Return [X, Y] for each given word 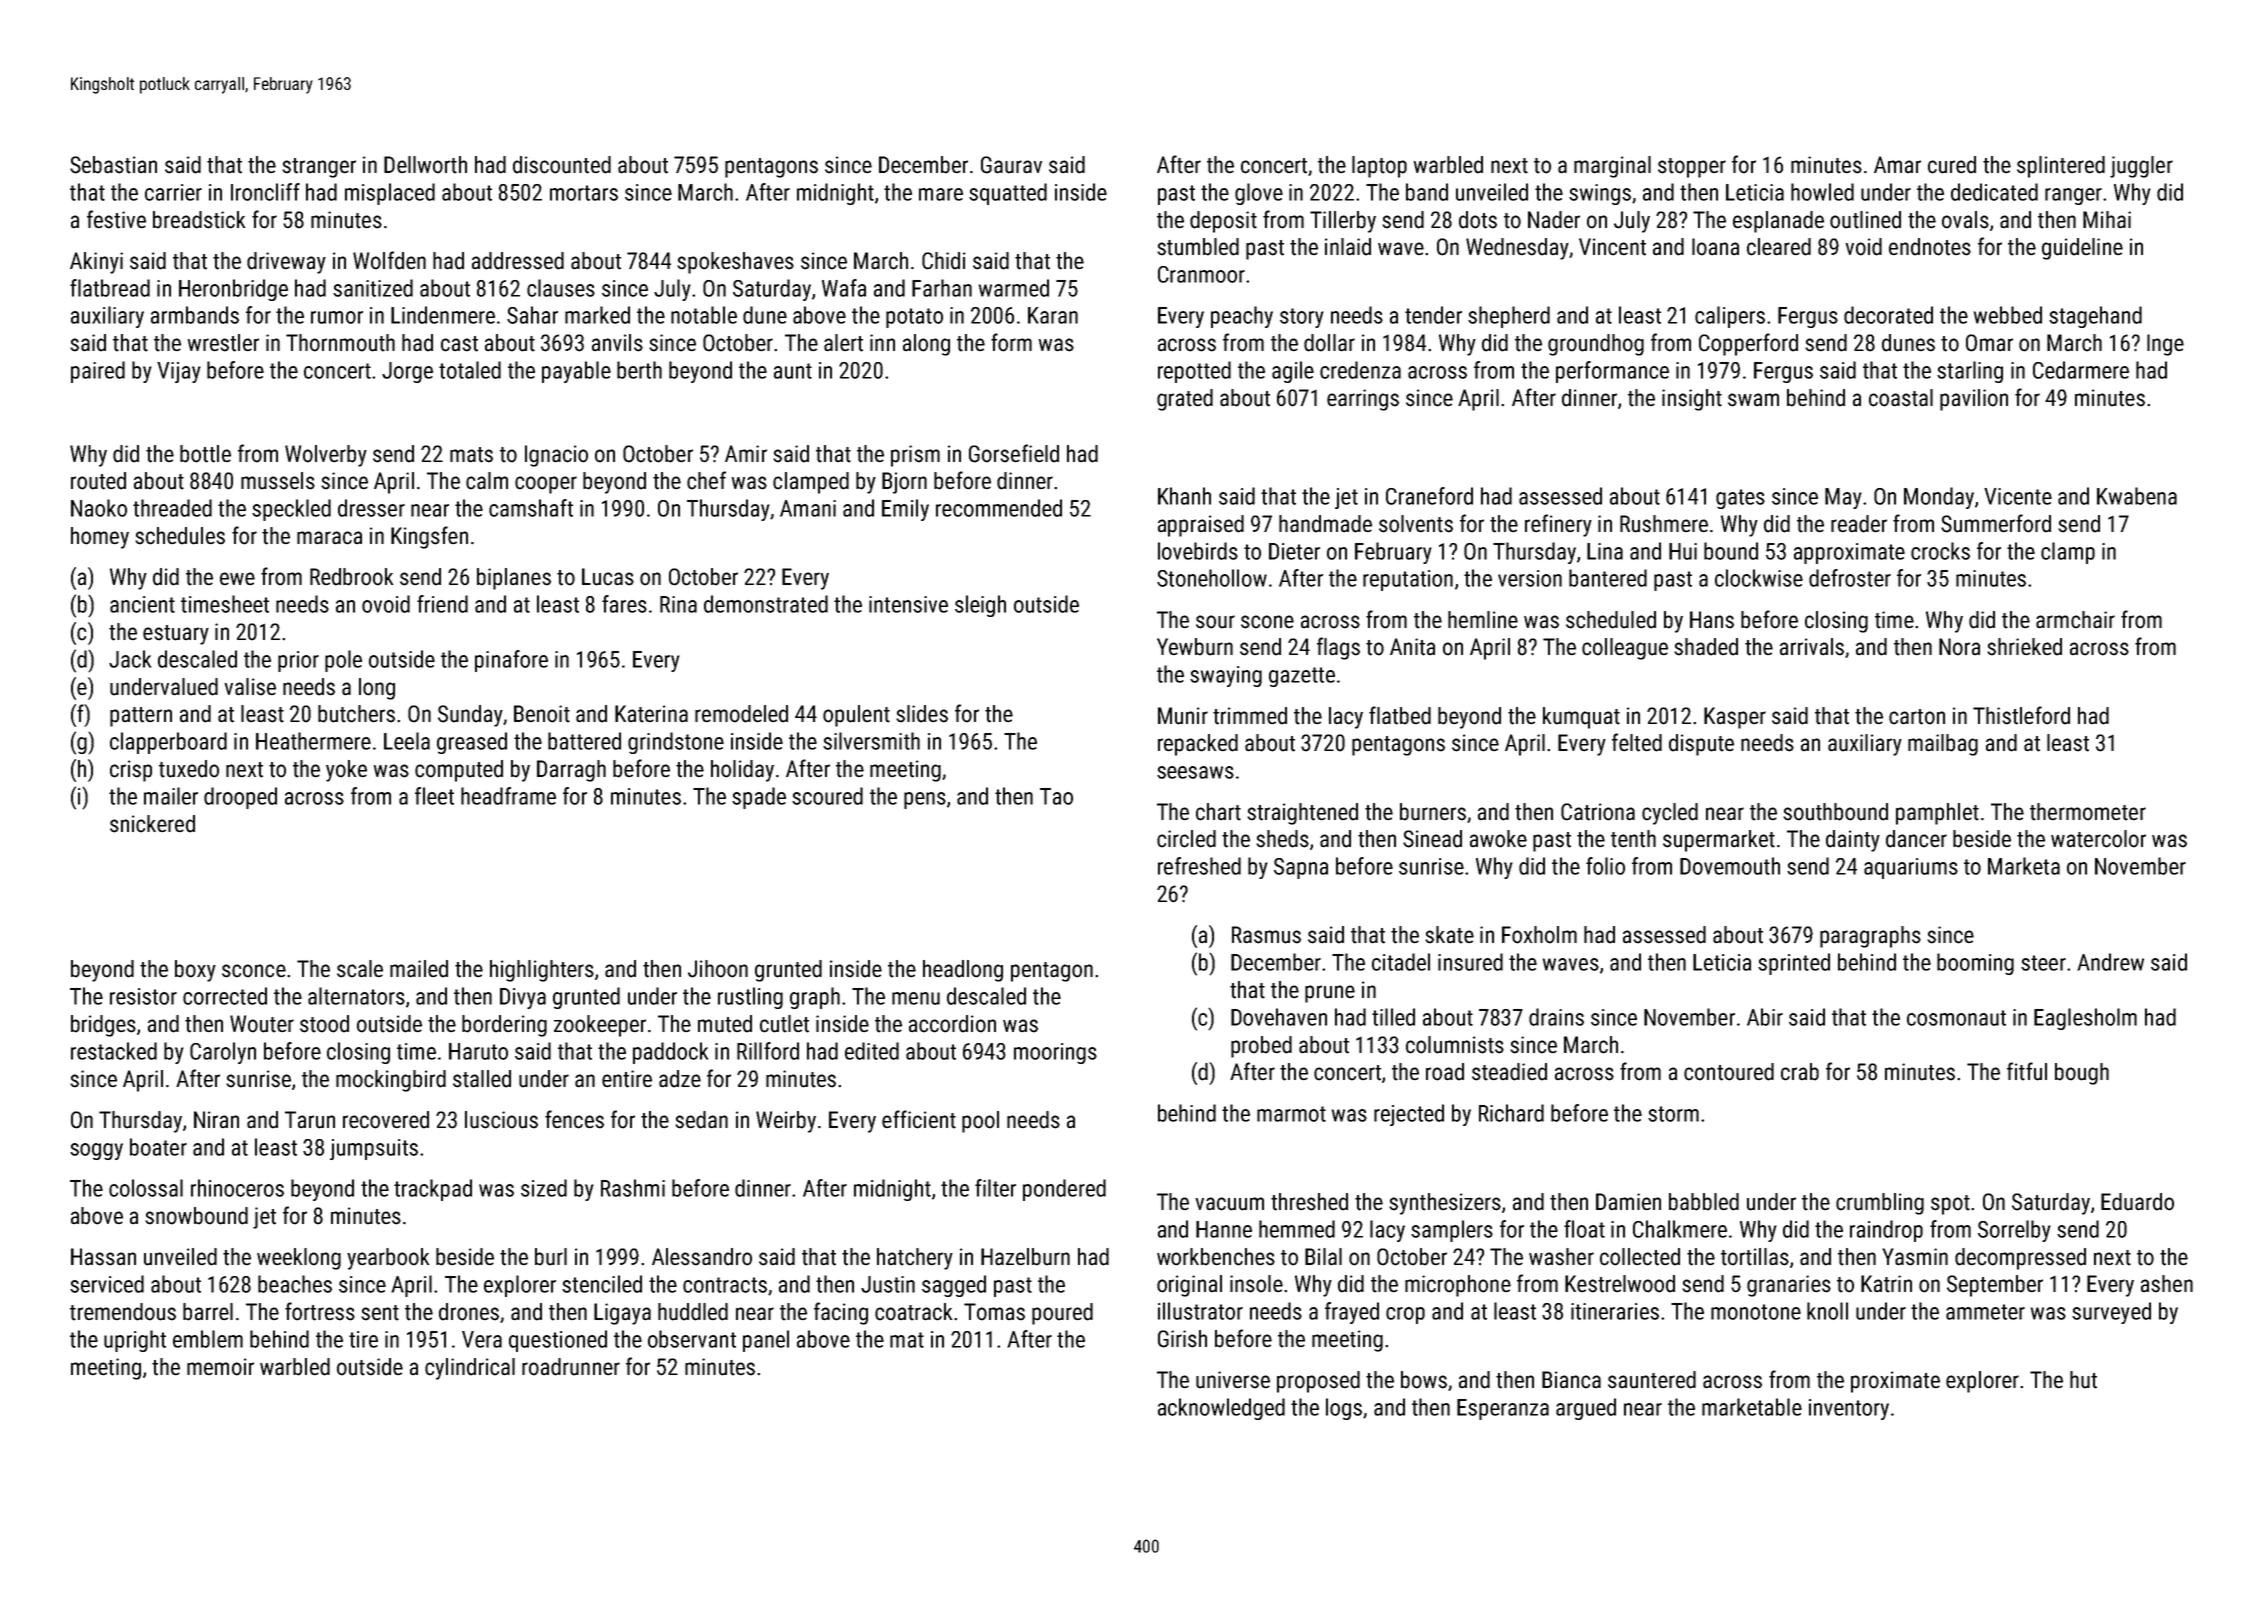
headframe [508, 796]
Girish [1182, 1339]
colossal [146, 1188]
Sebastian [113, 165]
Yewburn [1195, 647]
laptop [1379, 167]
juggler [2141, 167]
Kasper [1735, 718]
